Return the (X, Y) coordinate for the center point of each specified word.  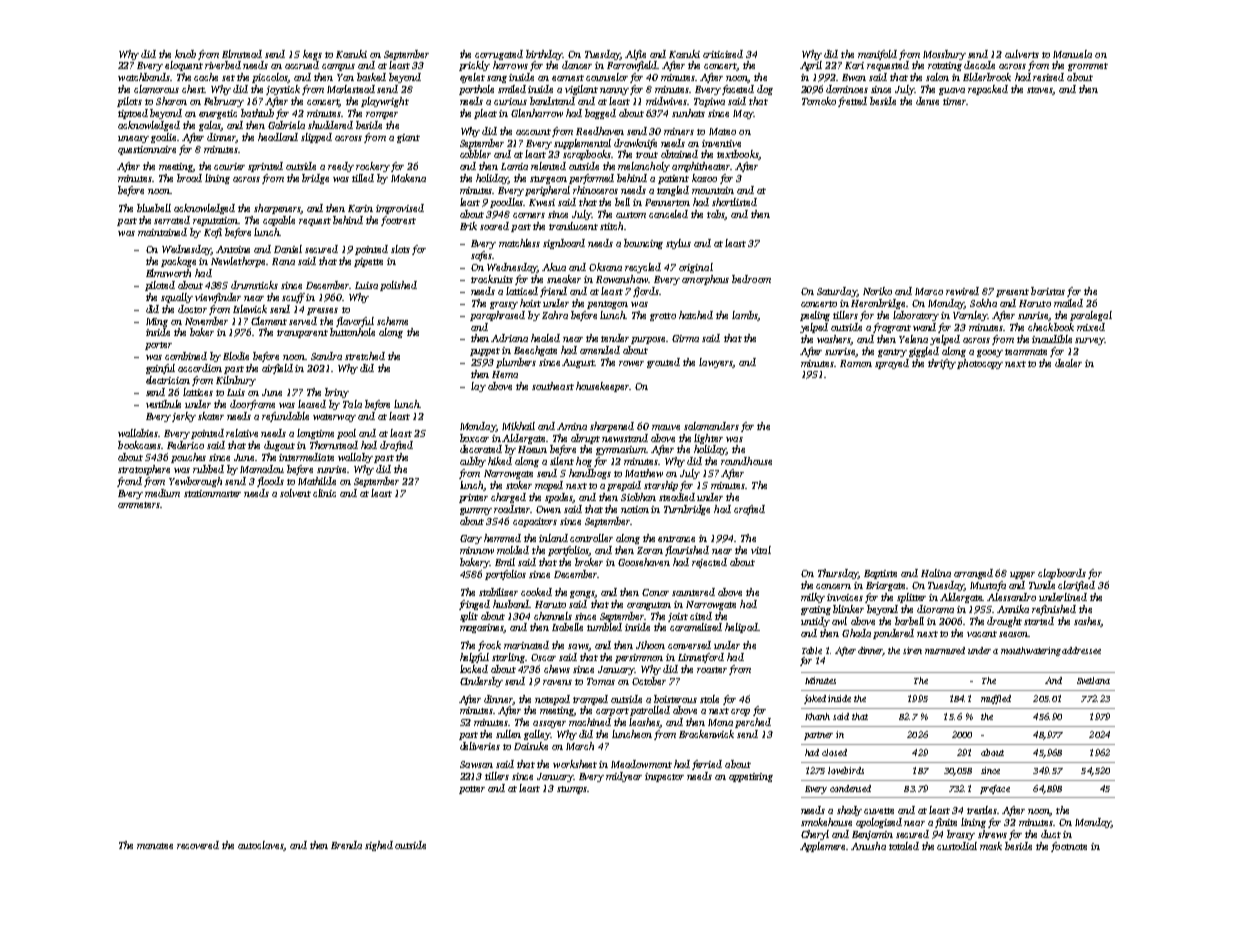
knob (185, 54)
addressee (1081, 650)
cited (701, 616)
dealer (1068, 363)
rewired (962, 291)
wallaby (355, 458)
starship (661, 486)
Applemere (823, 847)
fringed (474, 605)
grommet (1088, 67)
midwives (666, 101)
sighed (379, 846)
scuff (293, 298)
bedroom (751, 279)
